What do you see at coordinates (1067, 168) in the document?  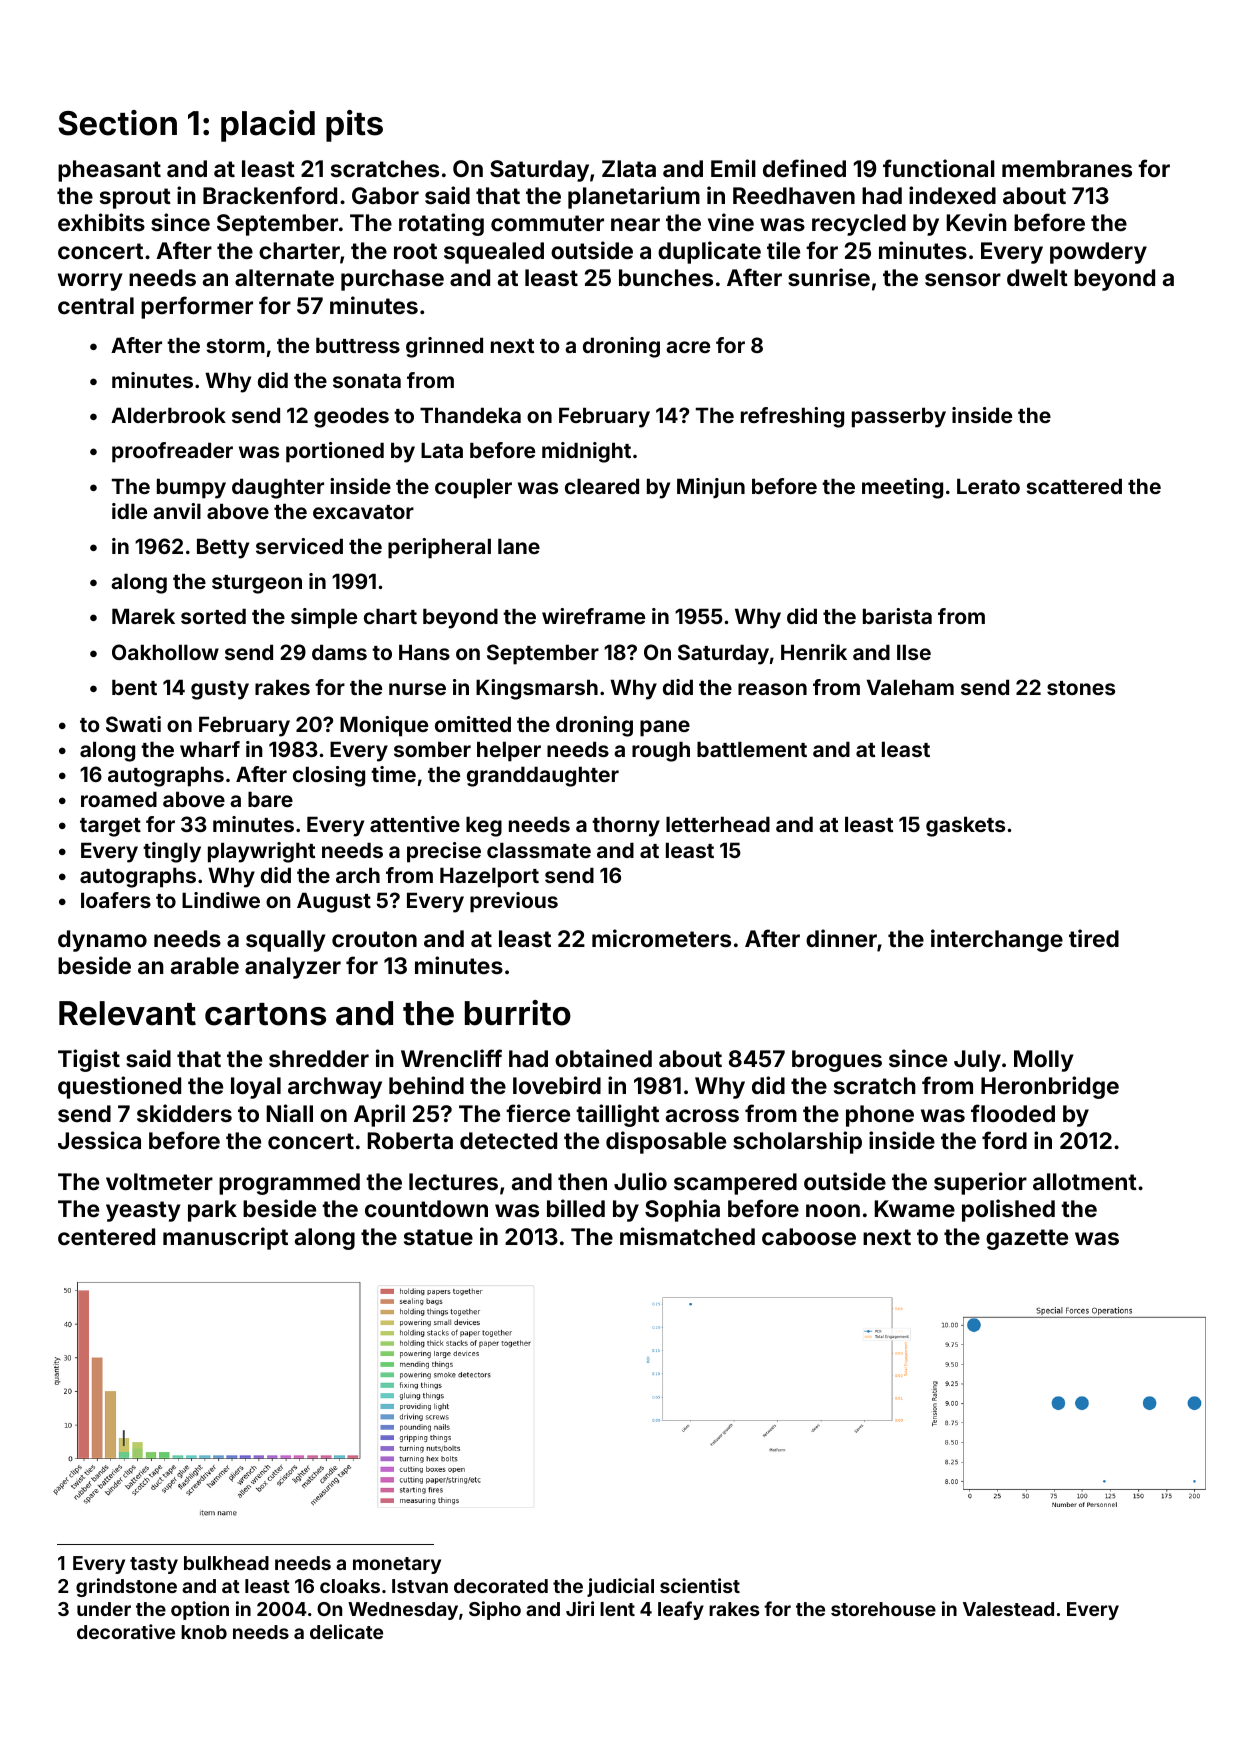 I see `membranes` at bounding box center [1067, 168].
